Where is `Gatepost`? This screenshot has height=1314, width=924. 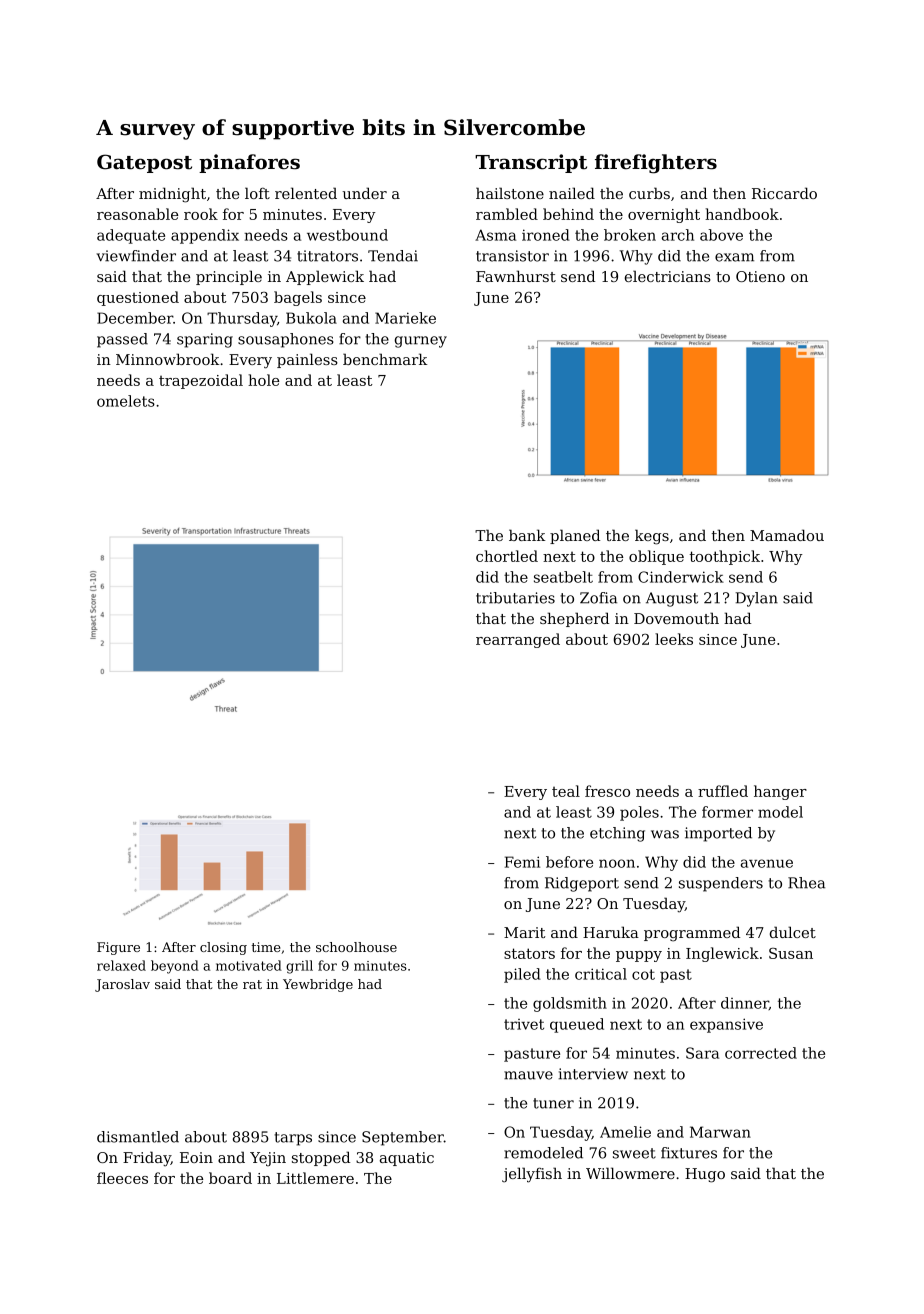
Gatepost is located at coordinates (144, 163).
